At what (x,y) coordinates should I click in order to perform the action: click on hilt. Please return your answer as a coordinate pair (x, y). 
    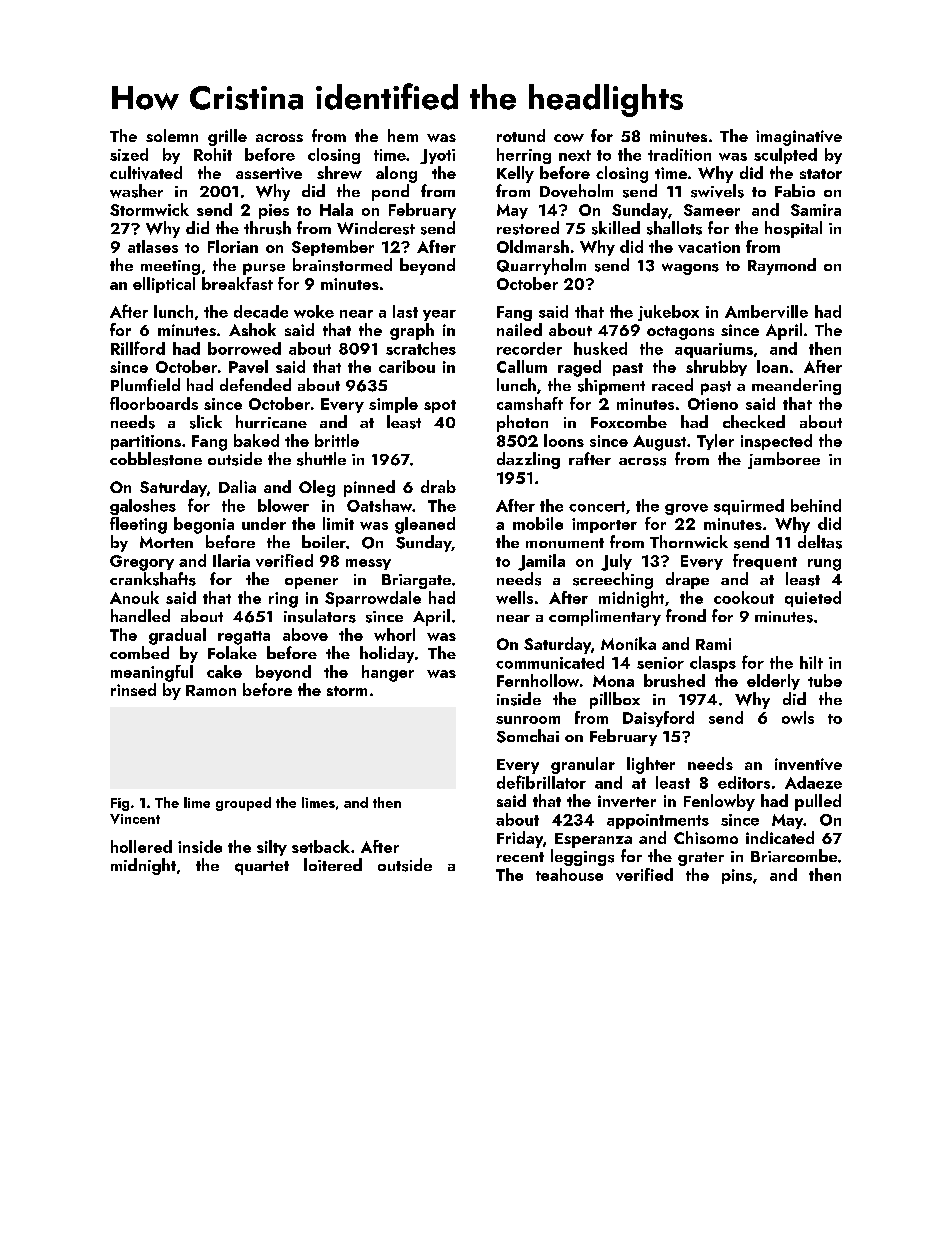
    Looking at the image, I should click on (811, 662).
